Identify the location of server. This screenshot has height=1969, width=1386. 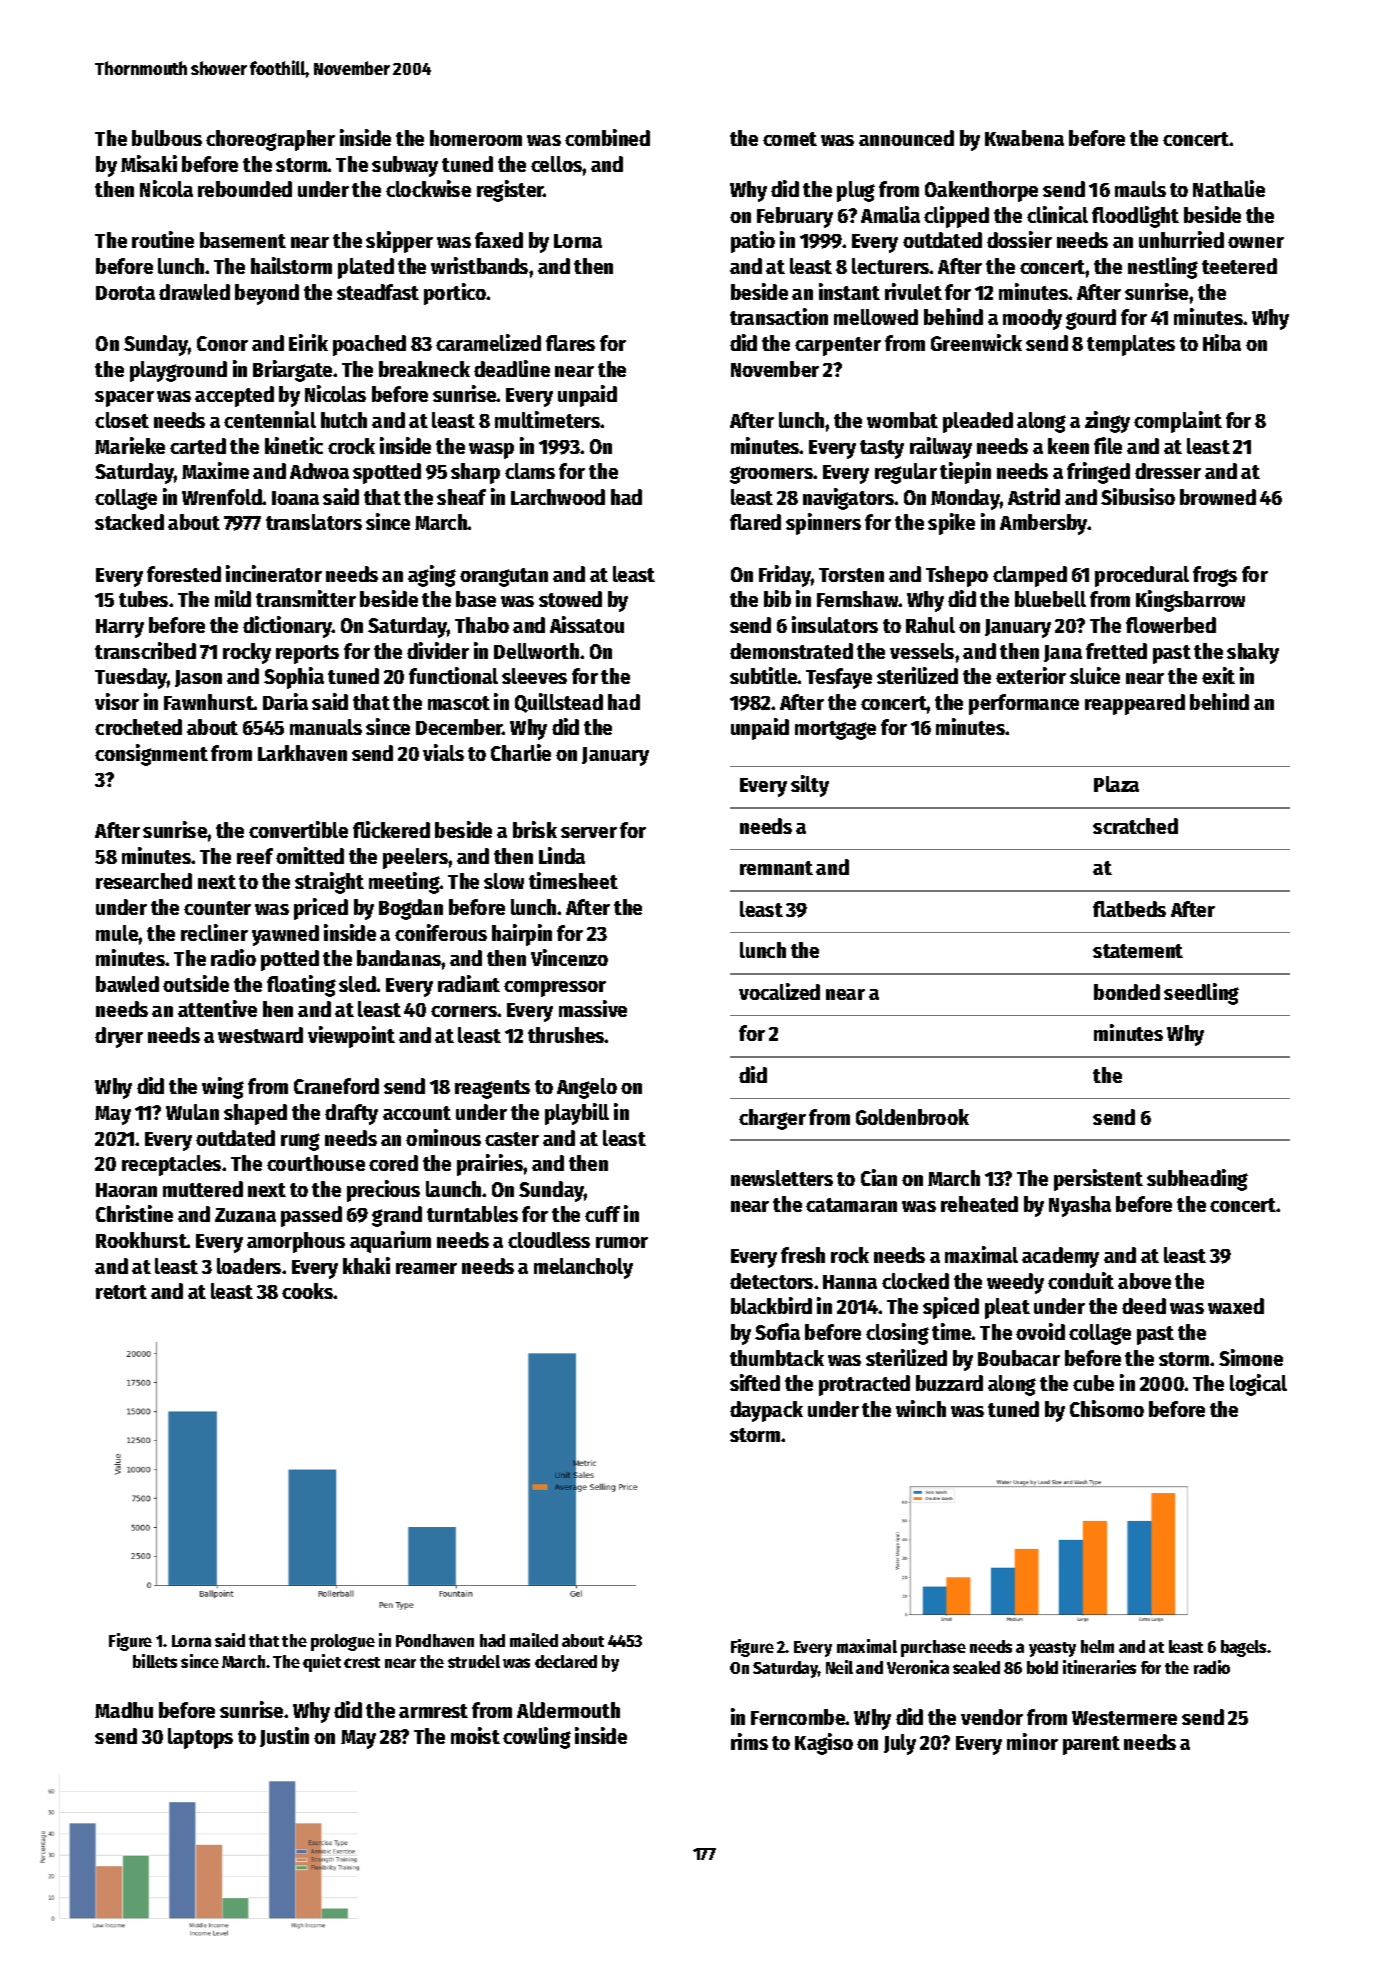
(589, 832).
